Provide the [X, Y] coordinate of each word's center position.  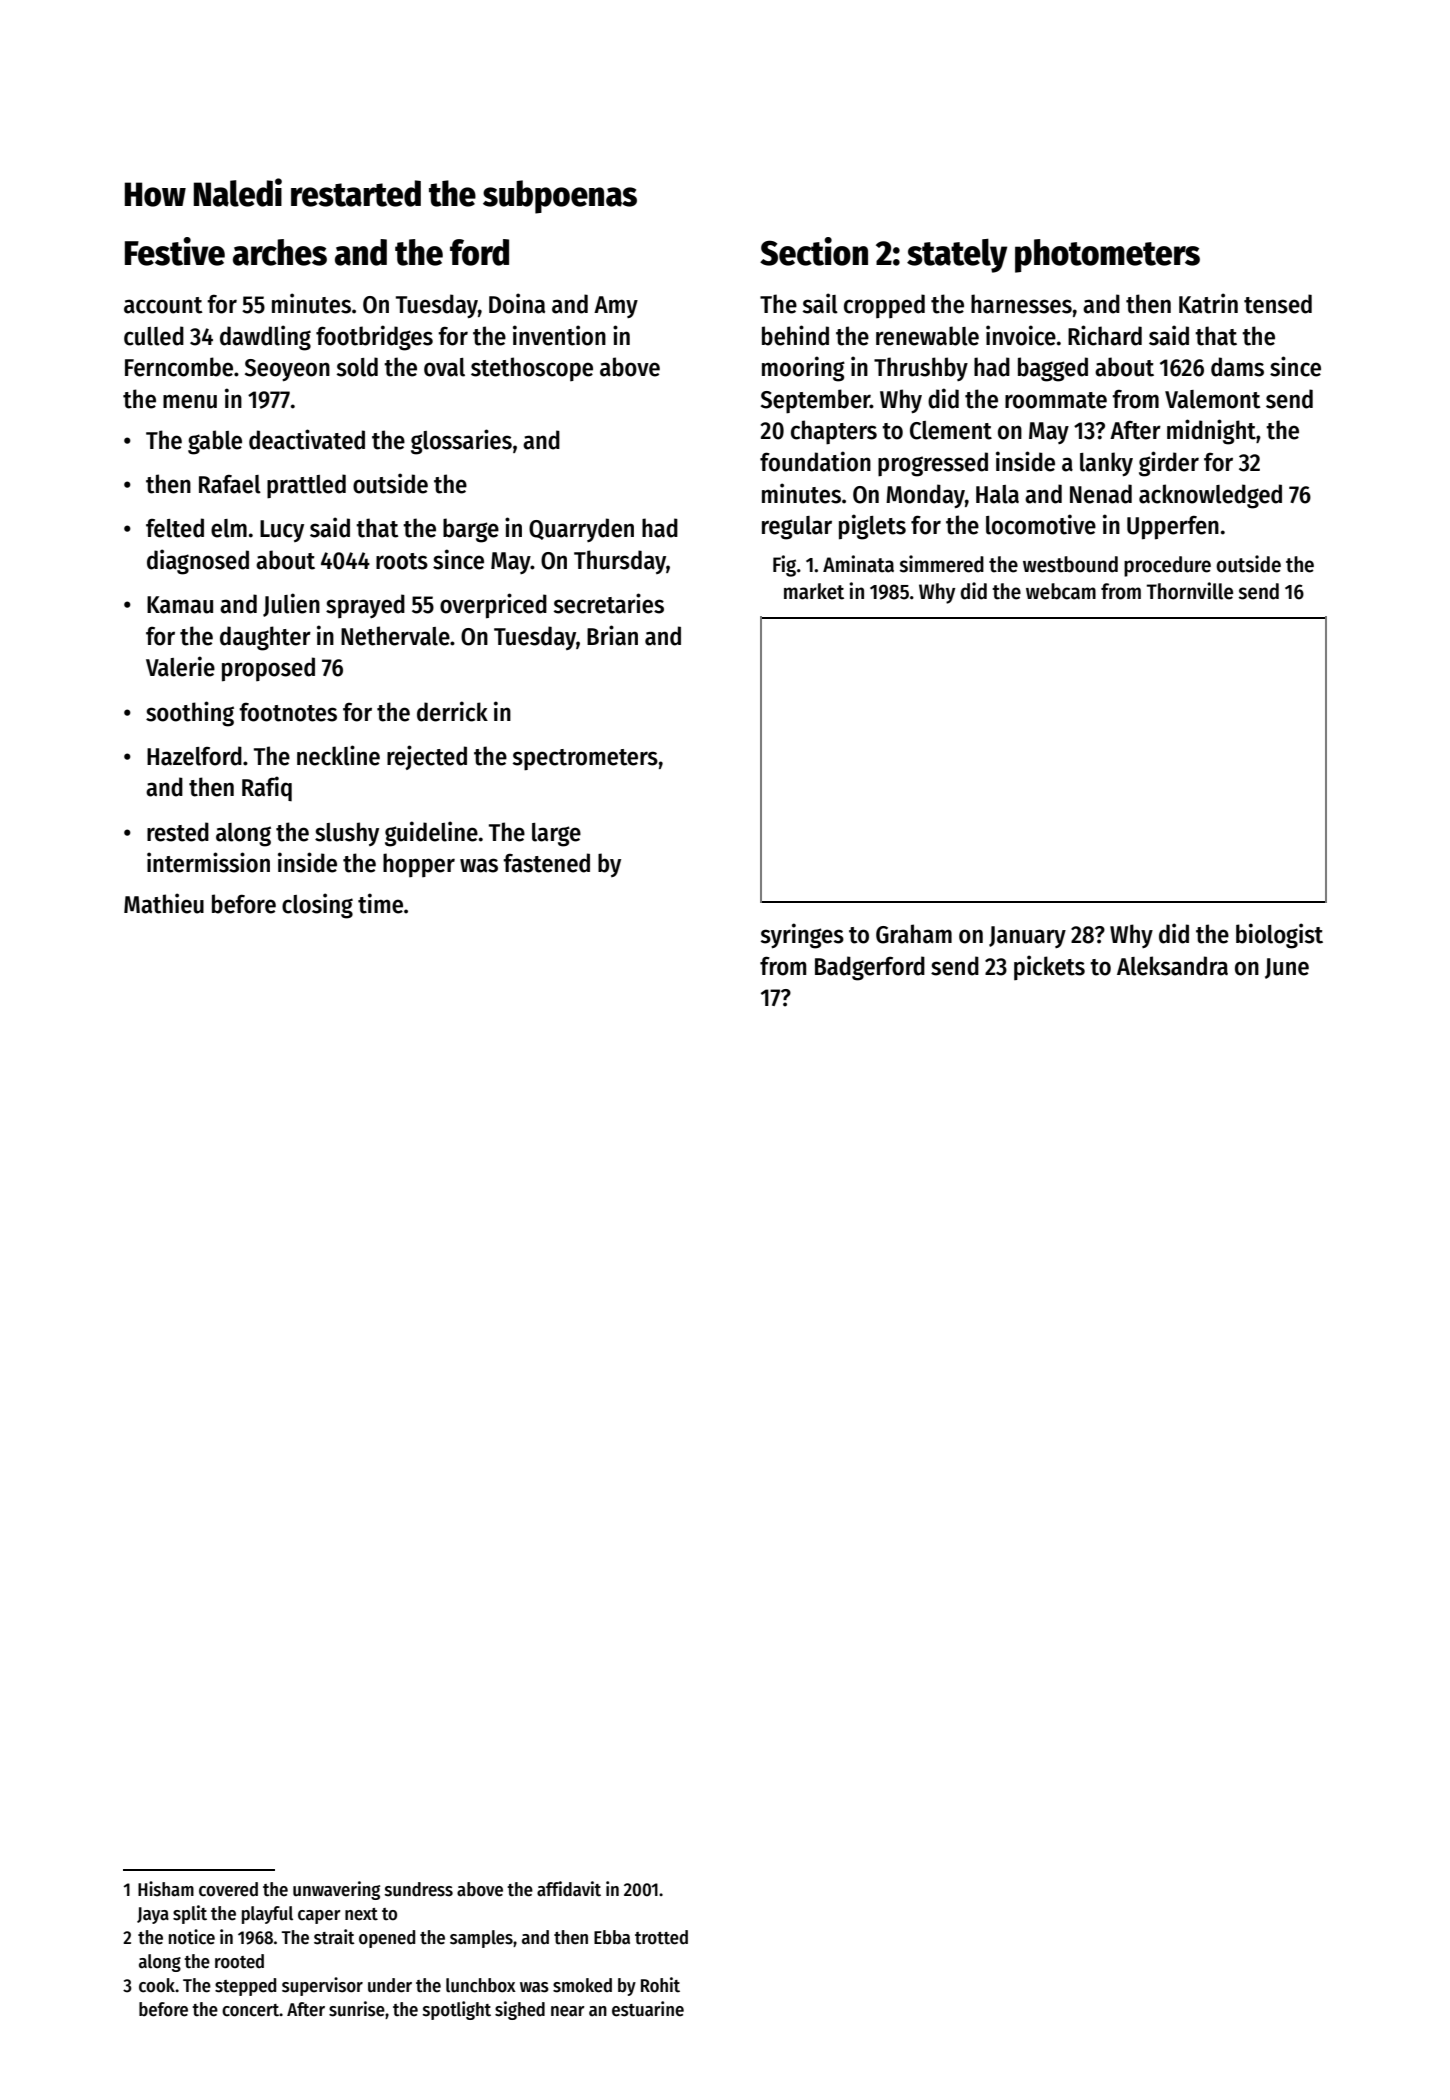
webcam [1061, 591]
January [1027, 937]
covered [228, 1889]
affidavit [569, 1889]
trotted [661, 1937]
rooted [239, 1961]
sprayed [365, 606]
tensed [1278, 304]
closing [317, 906]
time [380, 903]
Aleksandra [1172, 966]
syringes [802, 936]
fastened [546, 863]
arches [280, 252]
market [814, 591]
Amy [616, 307]
